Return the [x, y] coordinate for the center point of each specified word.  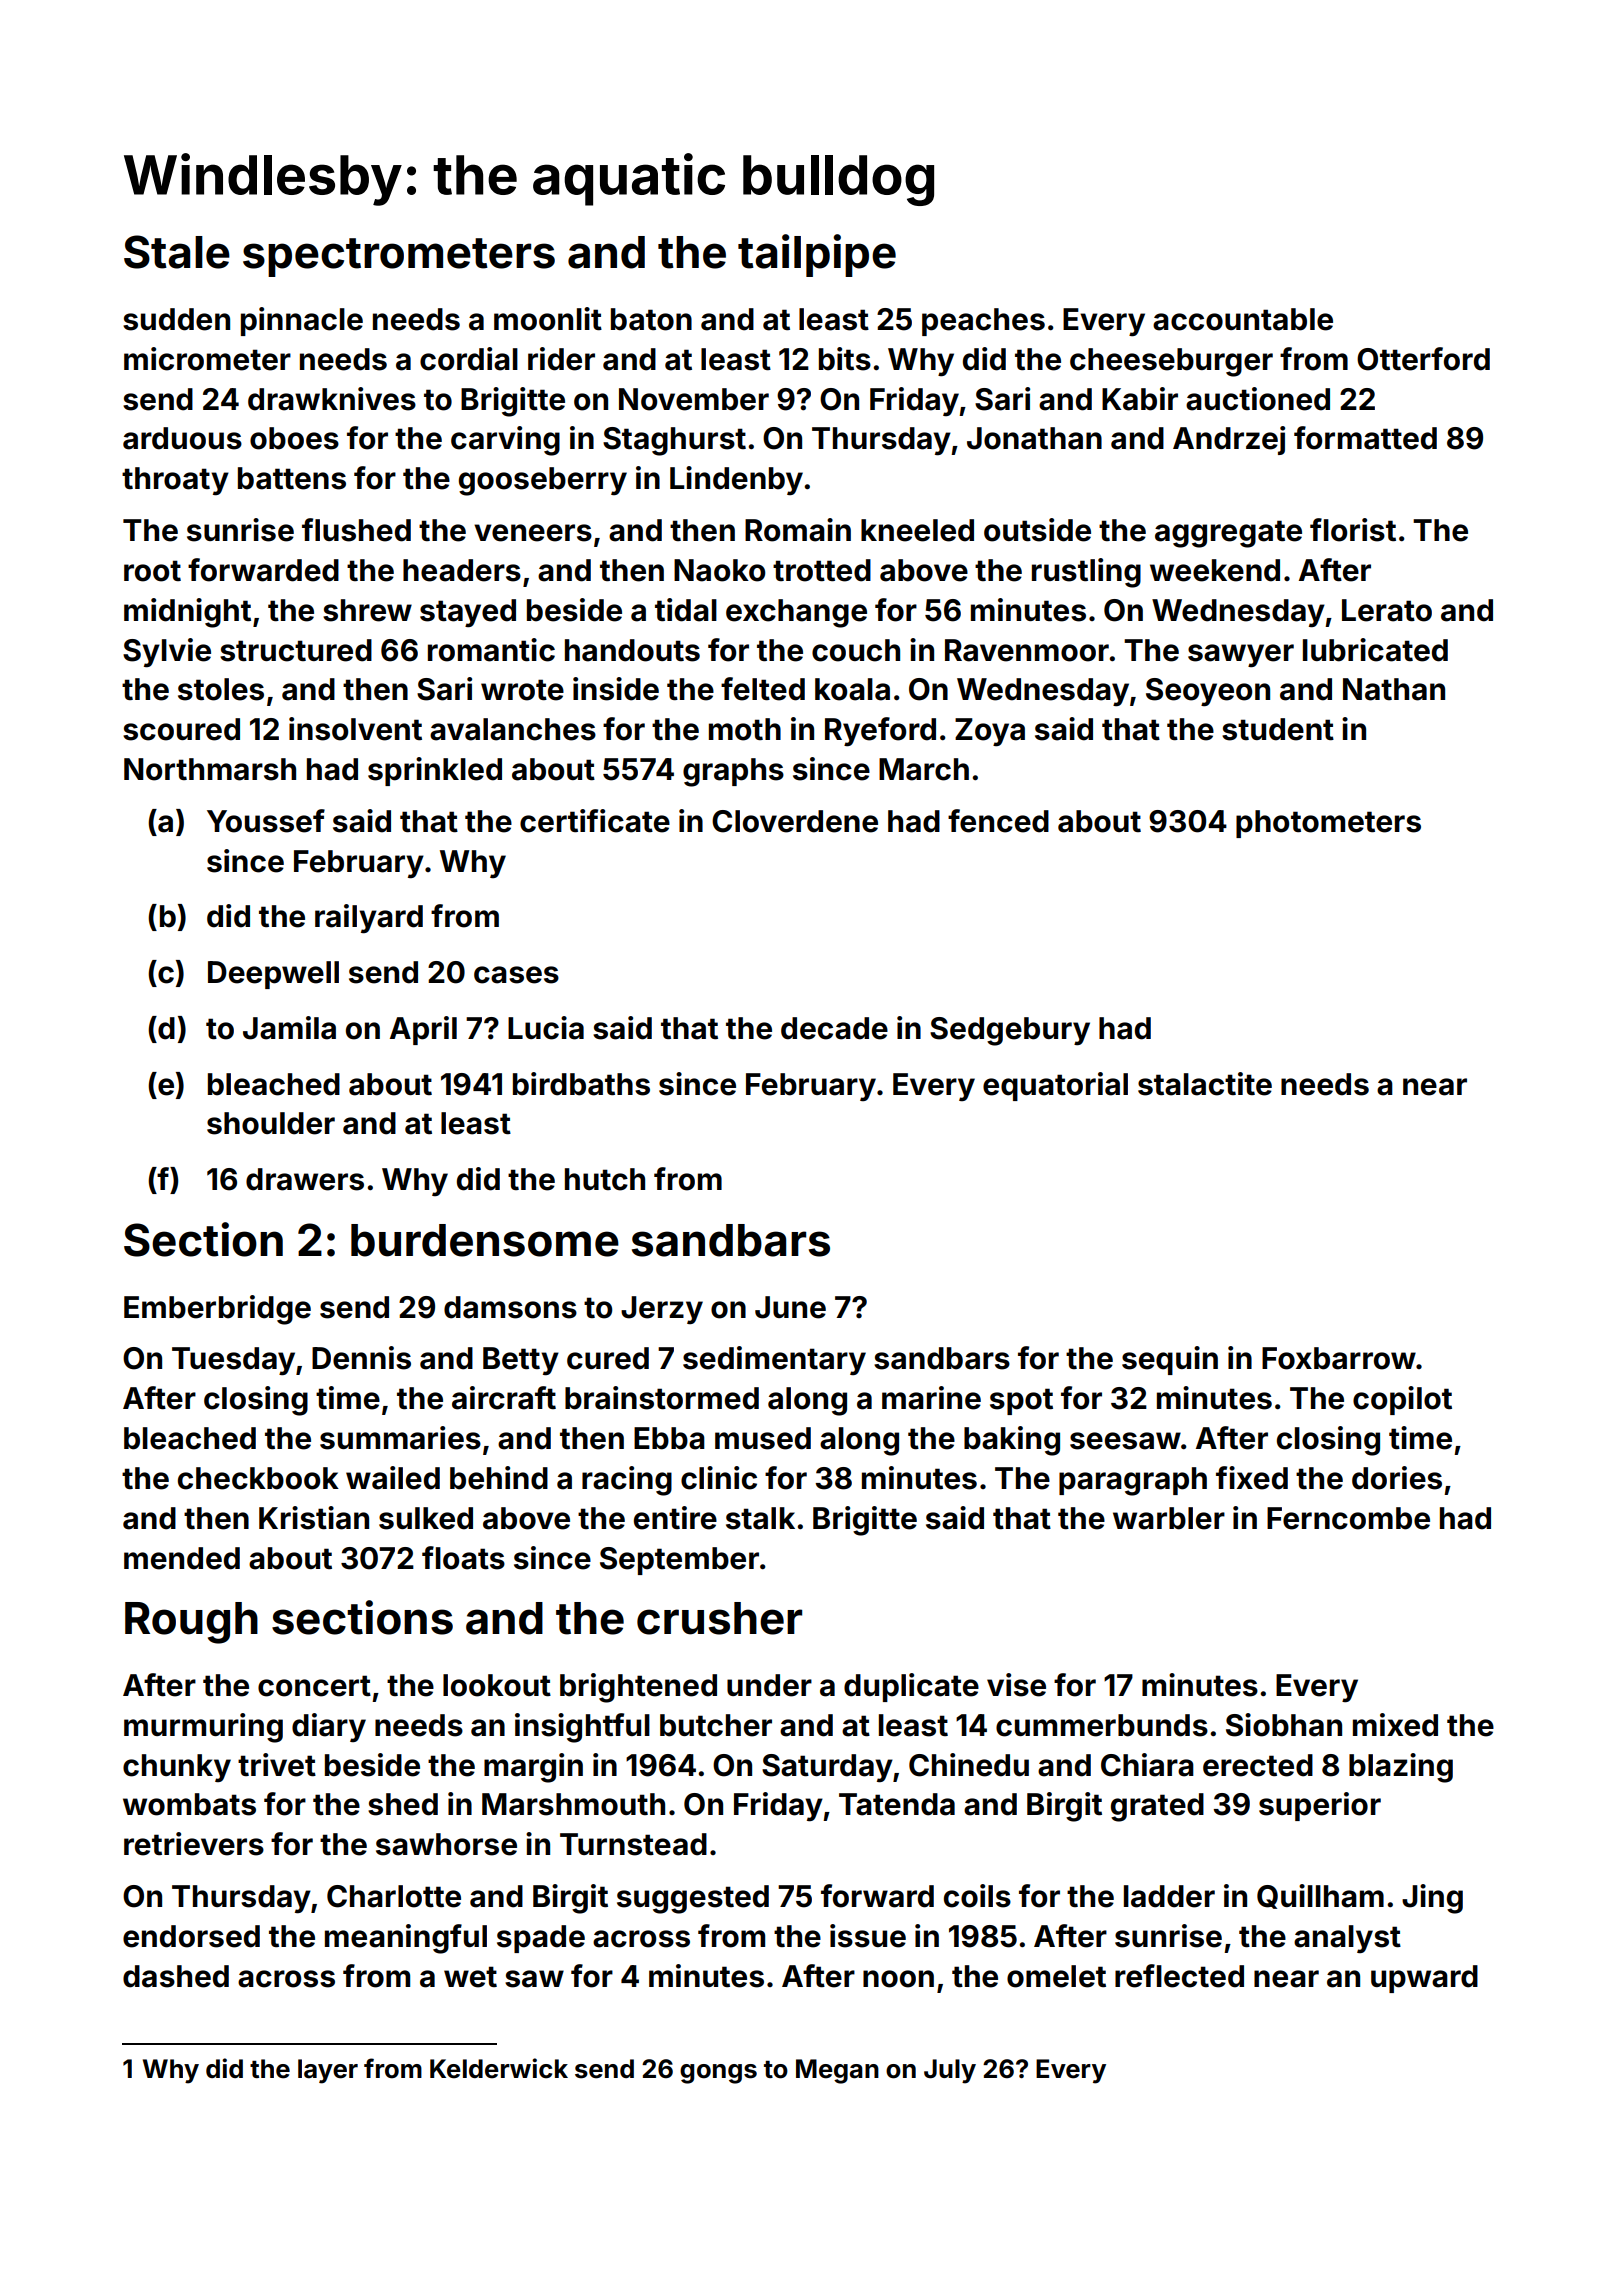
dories [1397, 1478]
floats [463, 1558]
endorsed [191, 1936]
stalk [760, 1518]
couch [856, 650]
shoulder [271, 1123]
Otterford [1423, 359]
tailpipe [817, 255]
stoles [221, 689]
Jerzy [662, 1310]
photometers [1328, 824]
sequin [1170, 1360]
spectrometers [399, 257]
